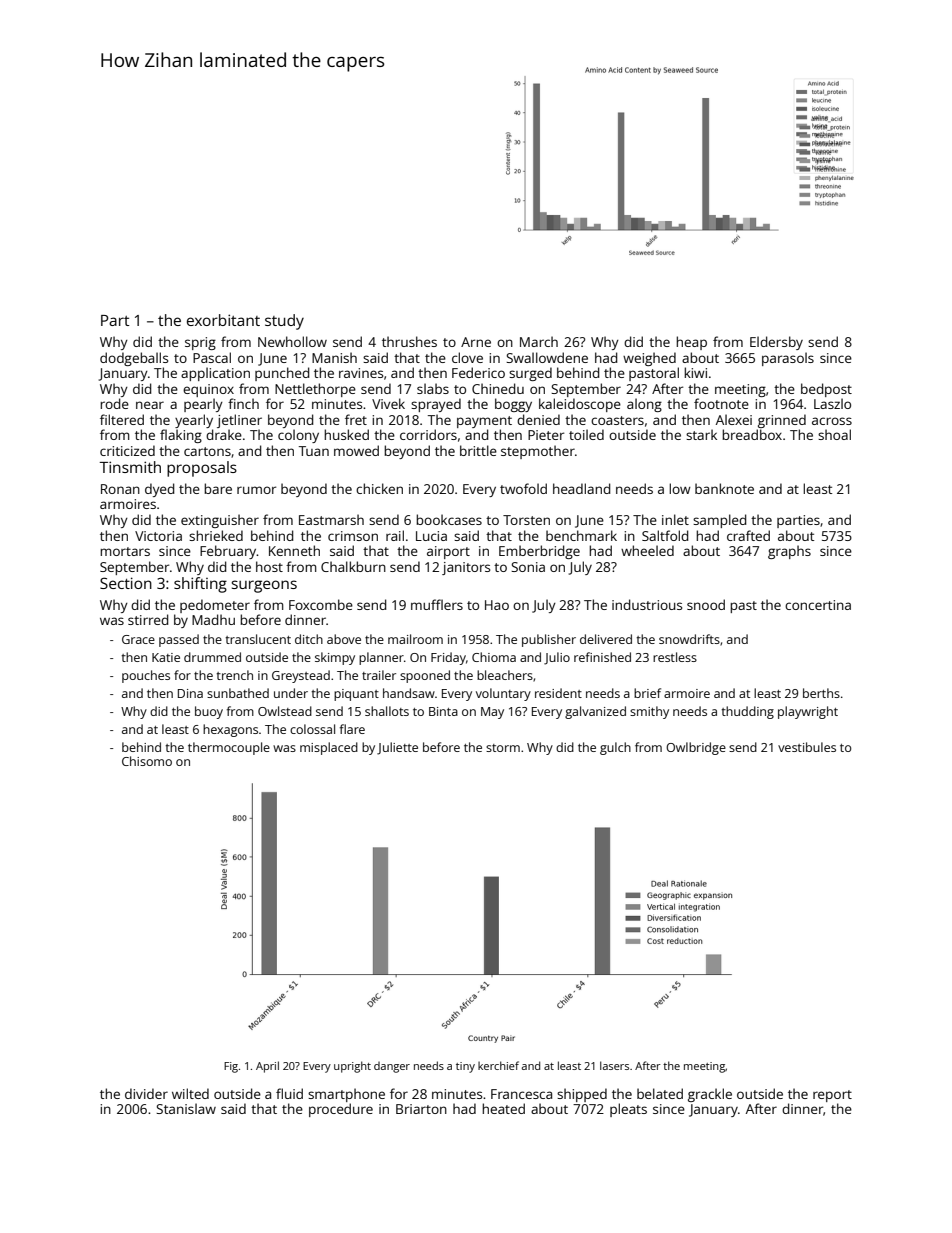 The height and width of the screenshot is (1233, 952). What do you see at coordinates (580, 405) in the screenshot?
I see `kaleidoscope` at bounding box center [580, 405].
